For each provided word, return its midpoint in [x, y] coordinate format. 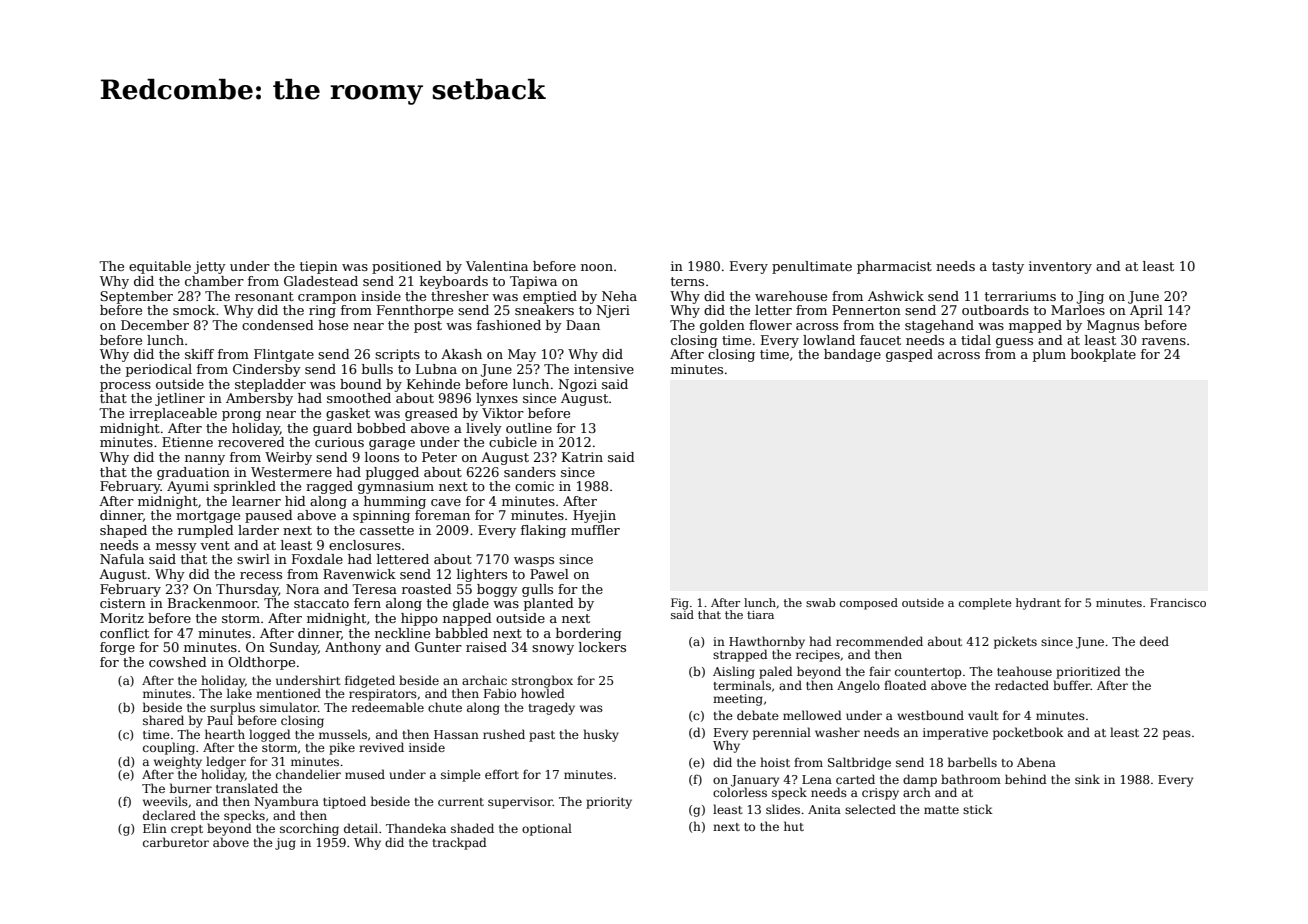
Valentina [497, 266]
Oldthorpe [261, 663]
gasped [909, 355]
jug [285, 844]
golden [722, 326]
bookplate [1103, 355]
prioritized [1088, 672]
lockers [602, 647]
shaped [123, 531]
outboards [995, 310]
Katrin [582, 457]
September [136, 297]
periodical [159, 370]
